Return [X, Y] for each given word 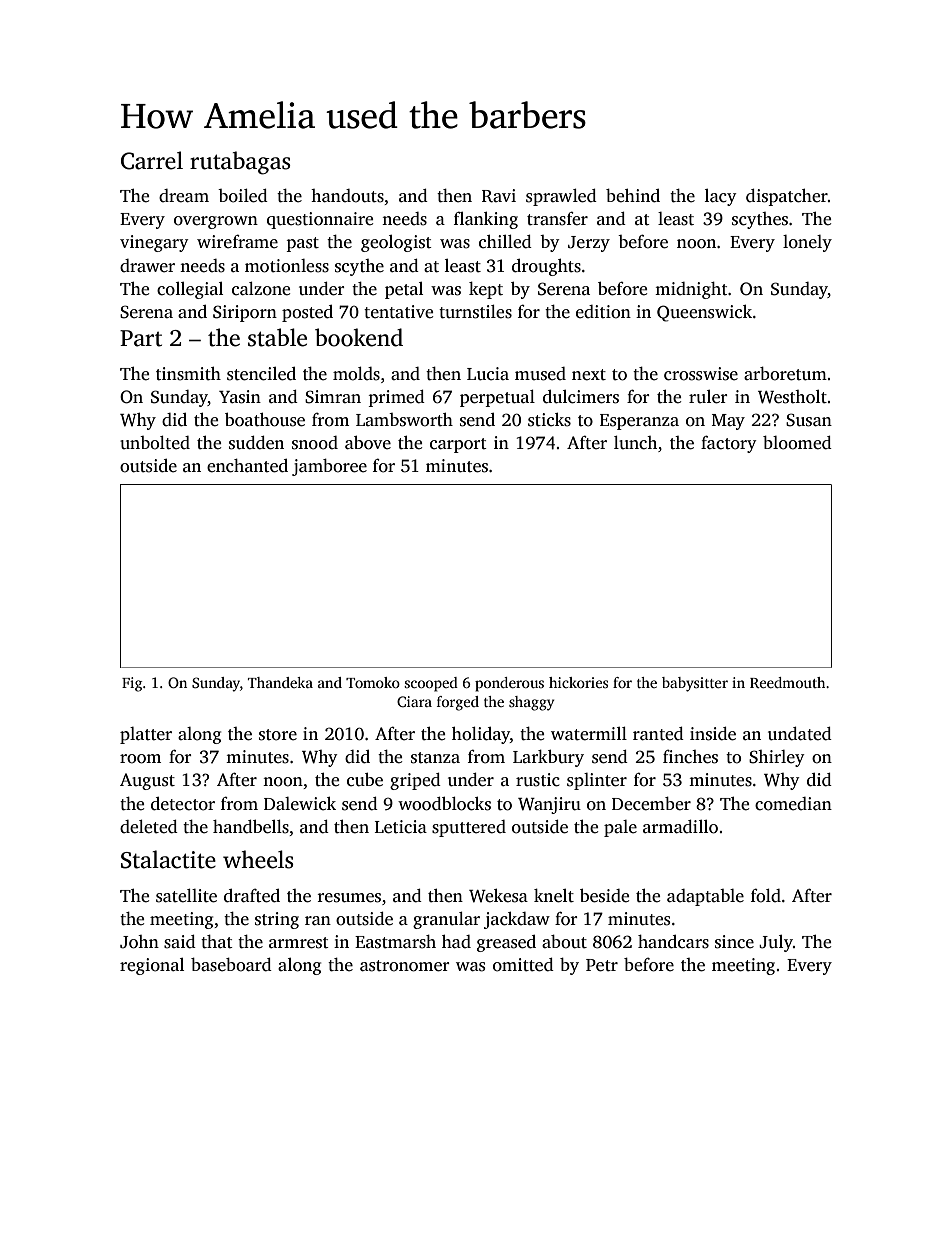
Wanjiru [549, 805]
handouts [347, 196]
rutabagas [240, 163]
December [651, 804]
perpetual [497, 398]
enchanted [247, 466]
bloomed [797, 443]
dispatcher [787, 197]
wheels [258, 859]
